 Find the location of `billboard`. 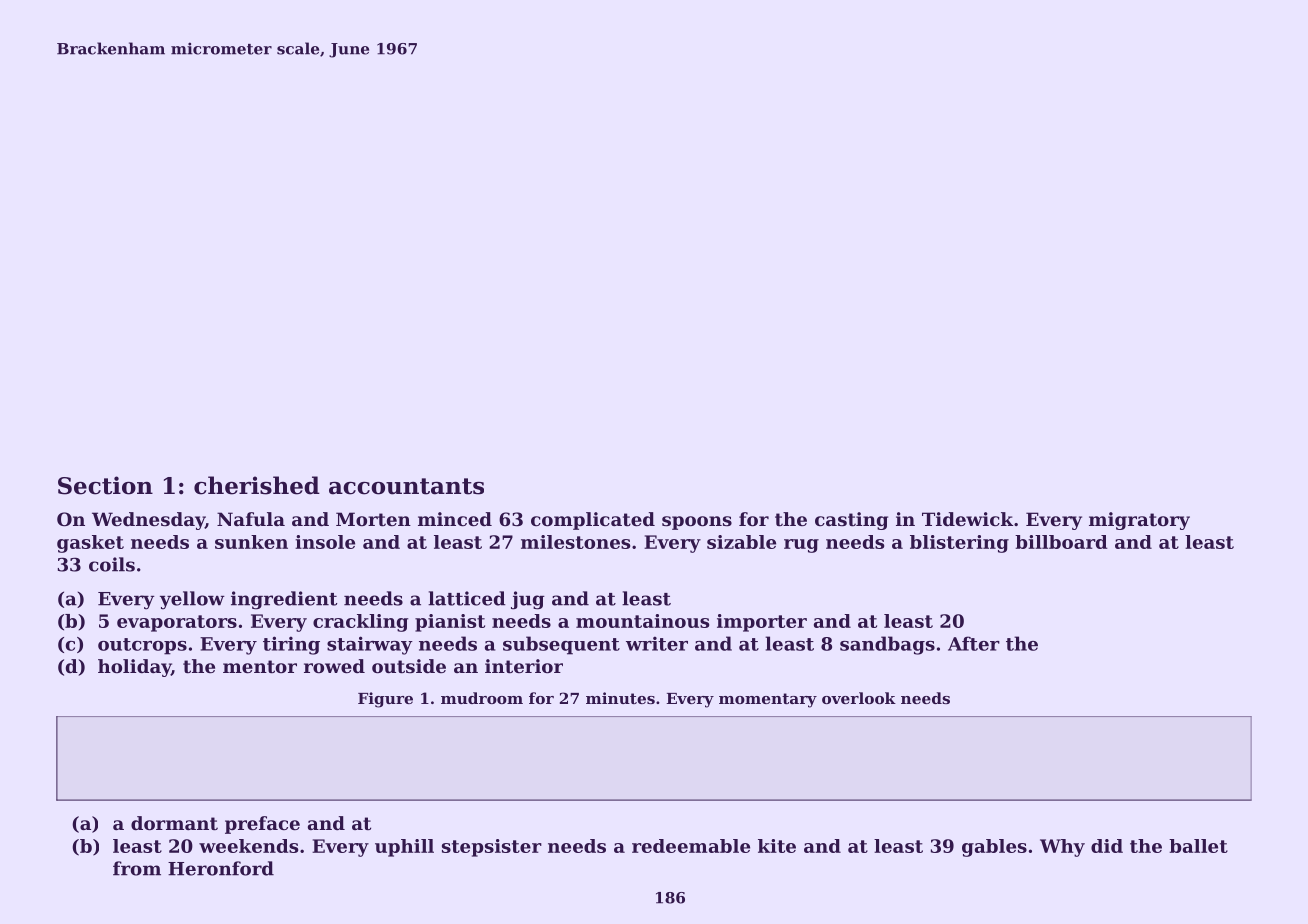

billboard is located at coordinates (1061, 542).
